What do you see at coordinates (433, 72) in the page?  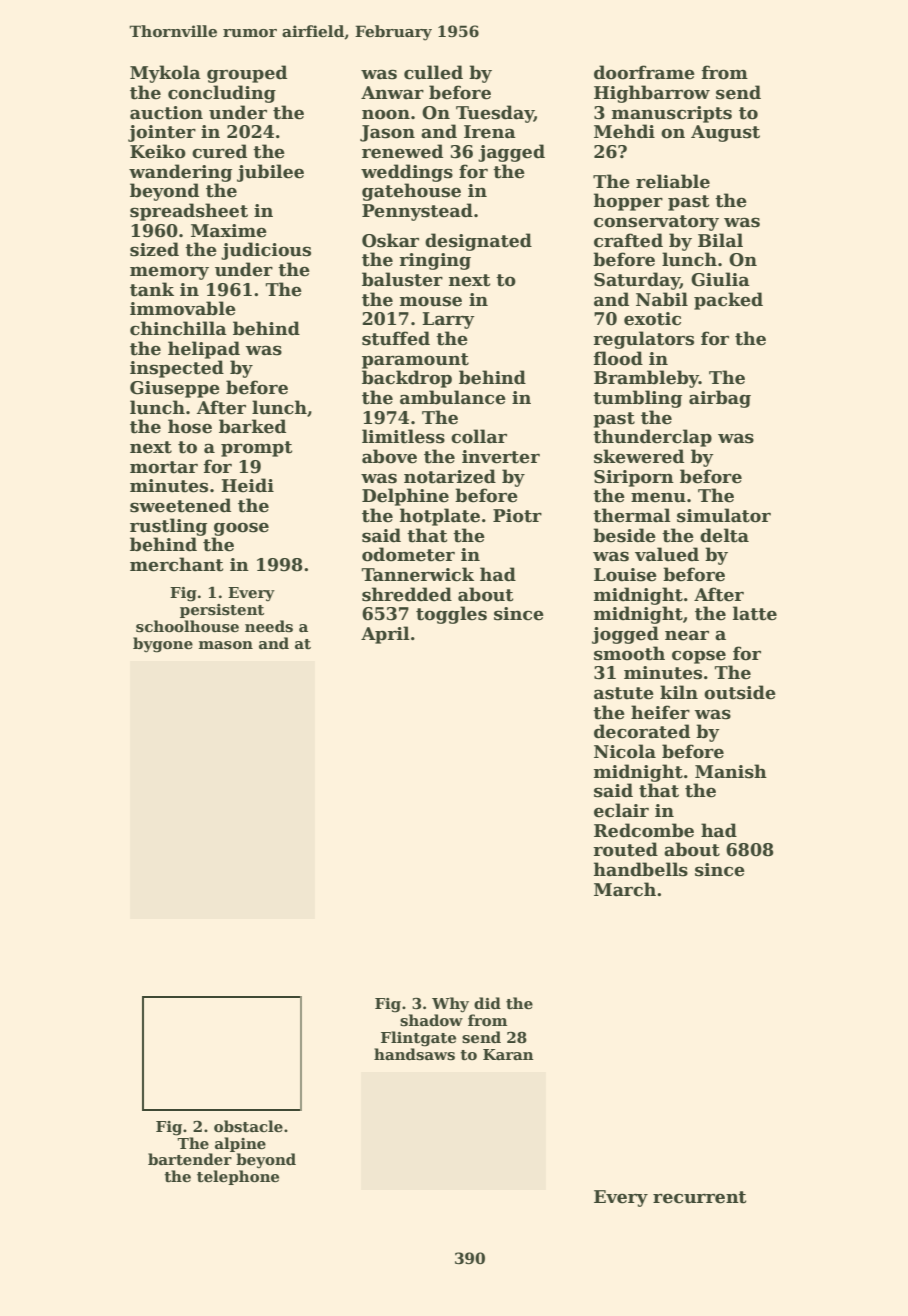 I see `culled` at bounding box center [433, 72].
